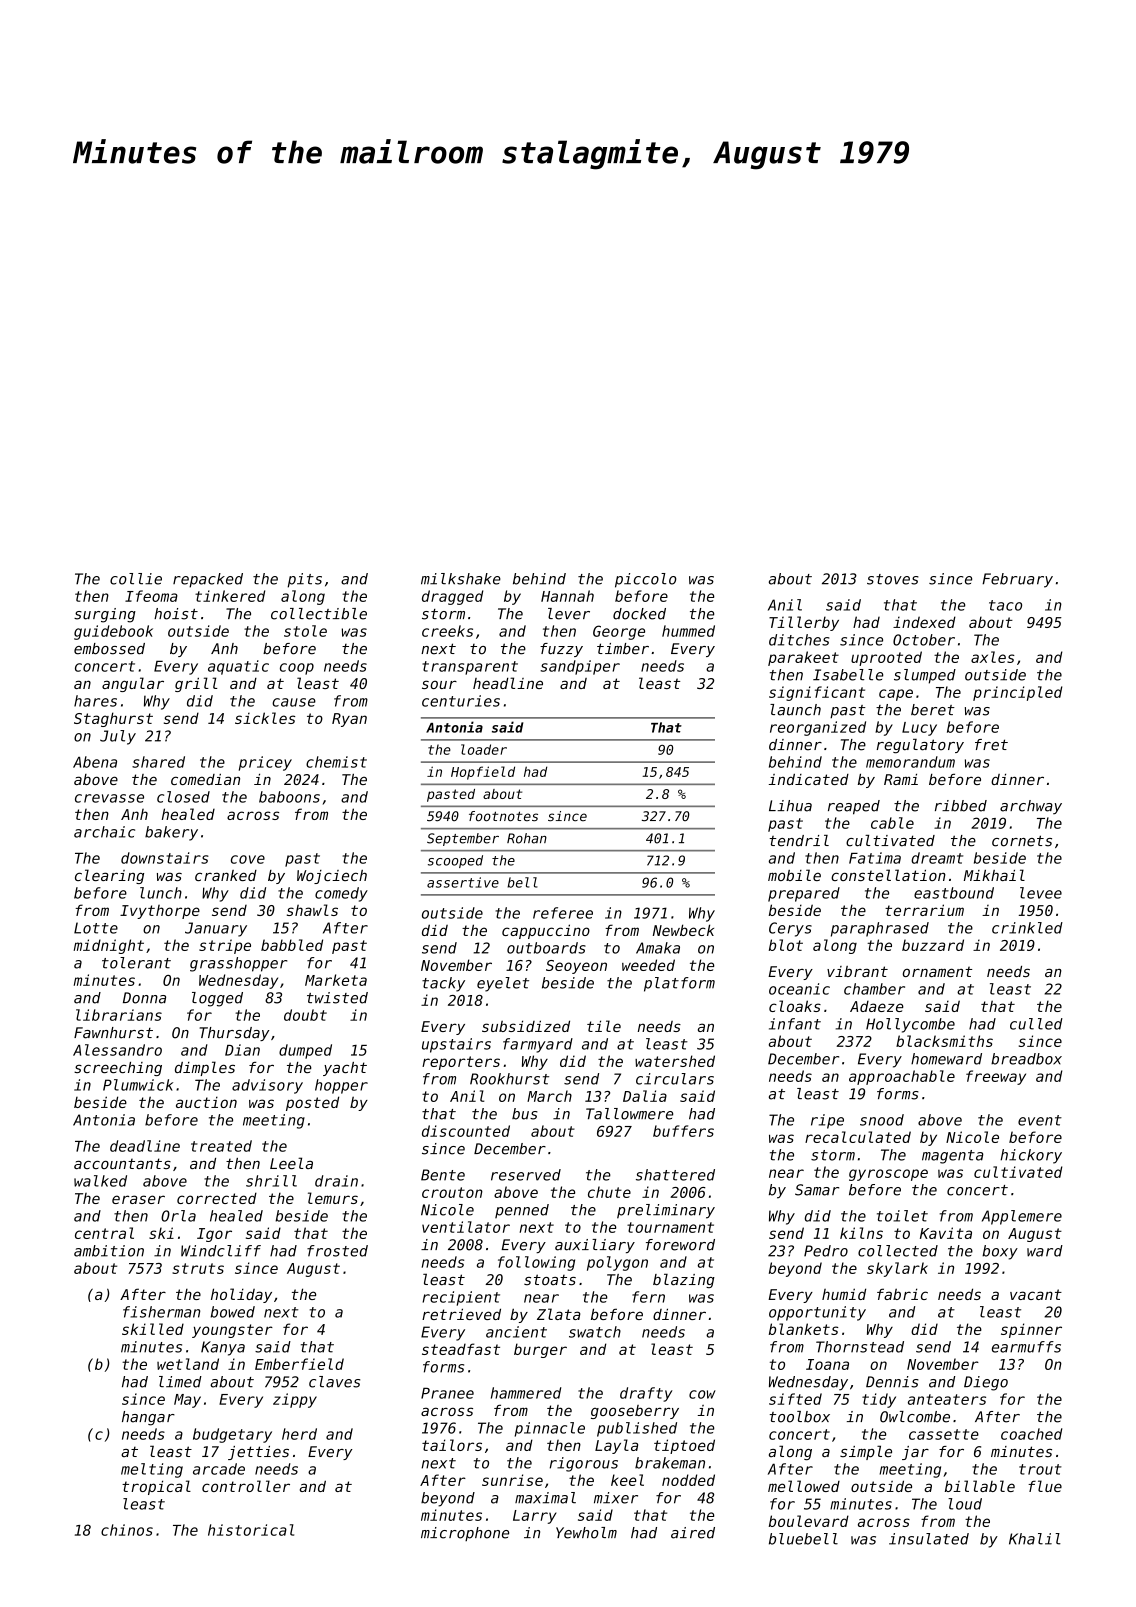 This screenshot has width=1136, height=1607. I want to click on closed, so click(183, 797).
